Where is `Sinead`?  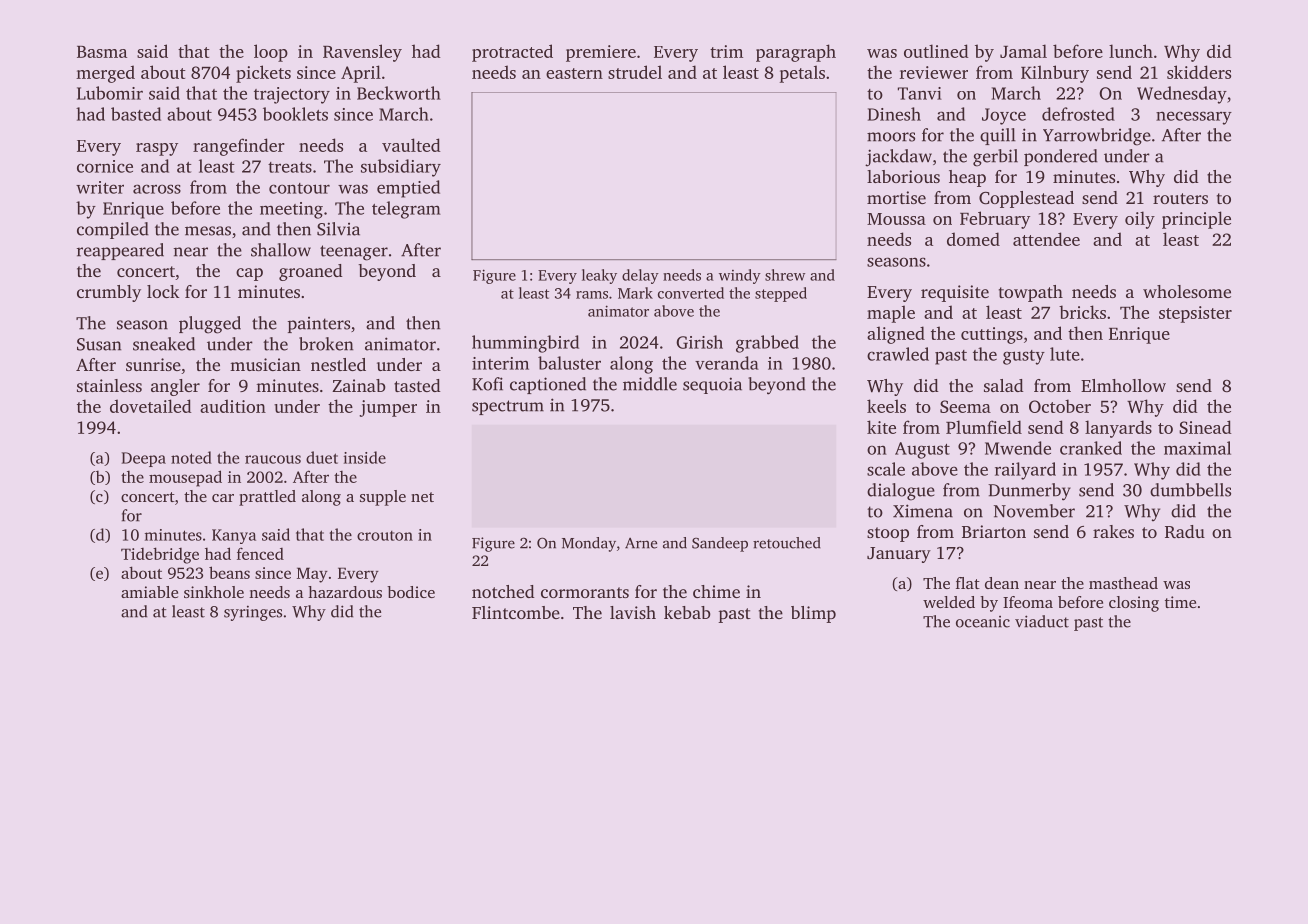 Sinead is located at coordinates (1205, 427).
